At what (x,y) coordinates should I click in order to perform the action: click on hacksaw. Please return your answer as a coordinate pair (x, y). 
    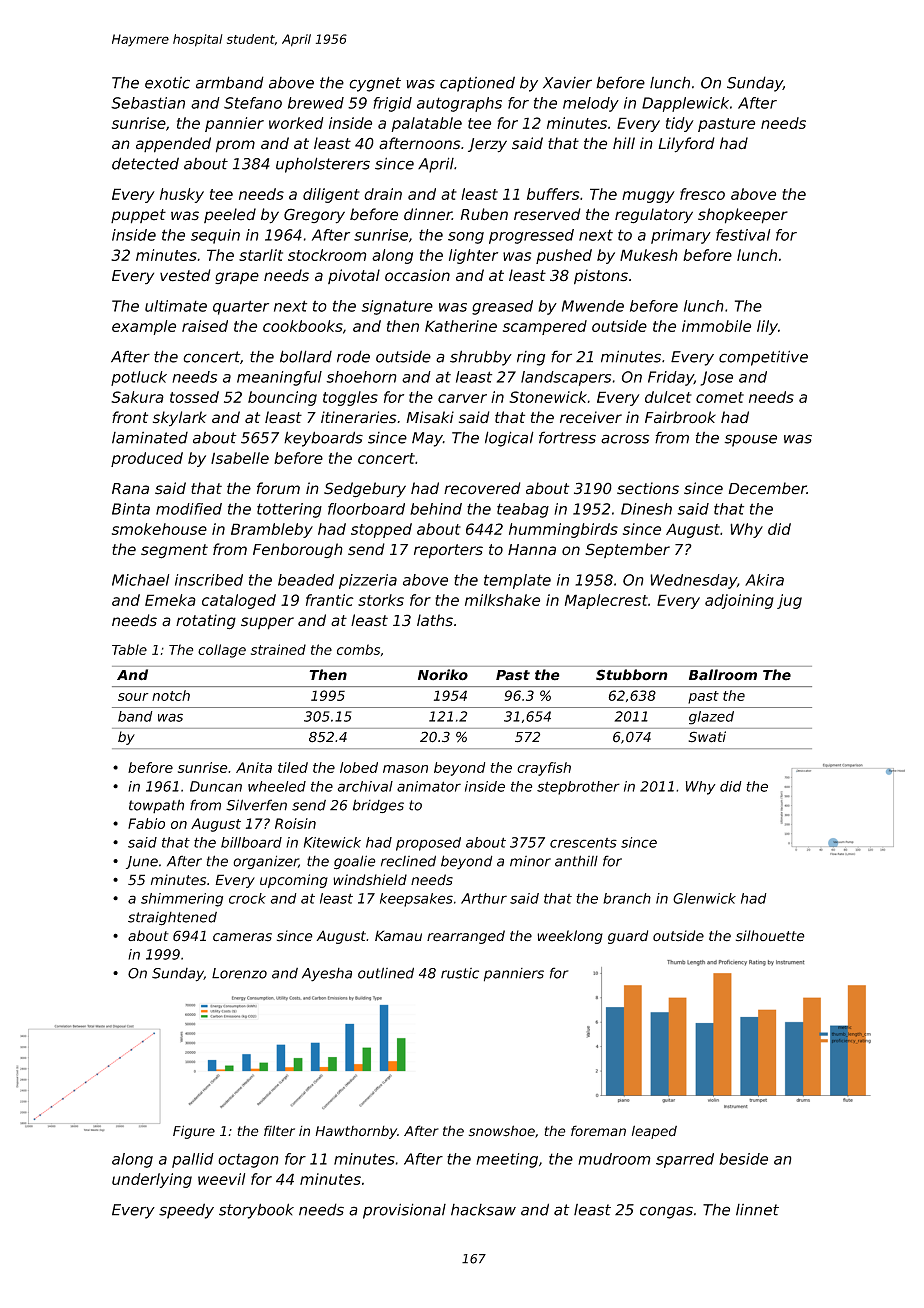
    Looking at the image, I should click on (483, 1210).
